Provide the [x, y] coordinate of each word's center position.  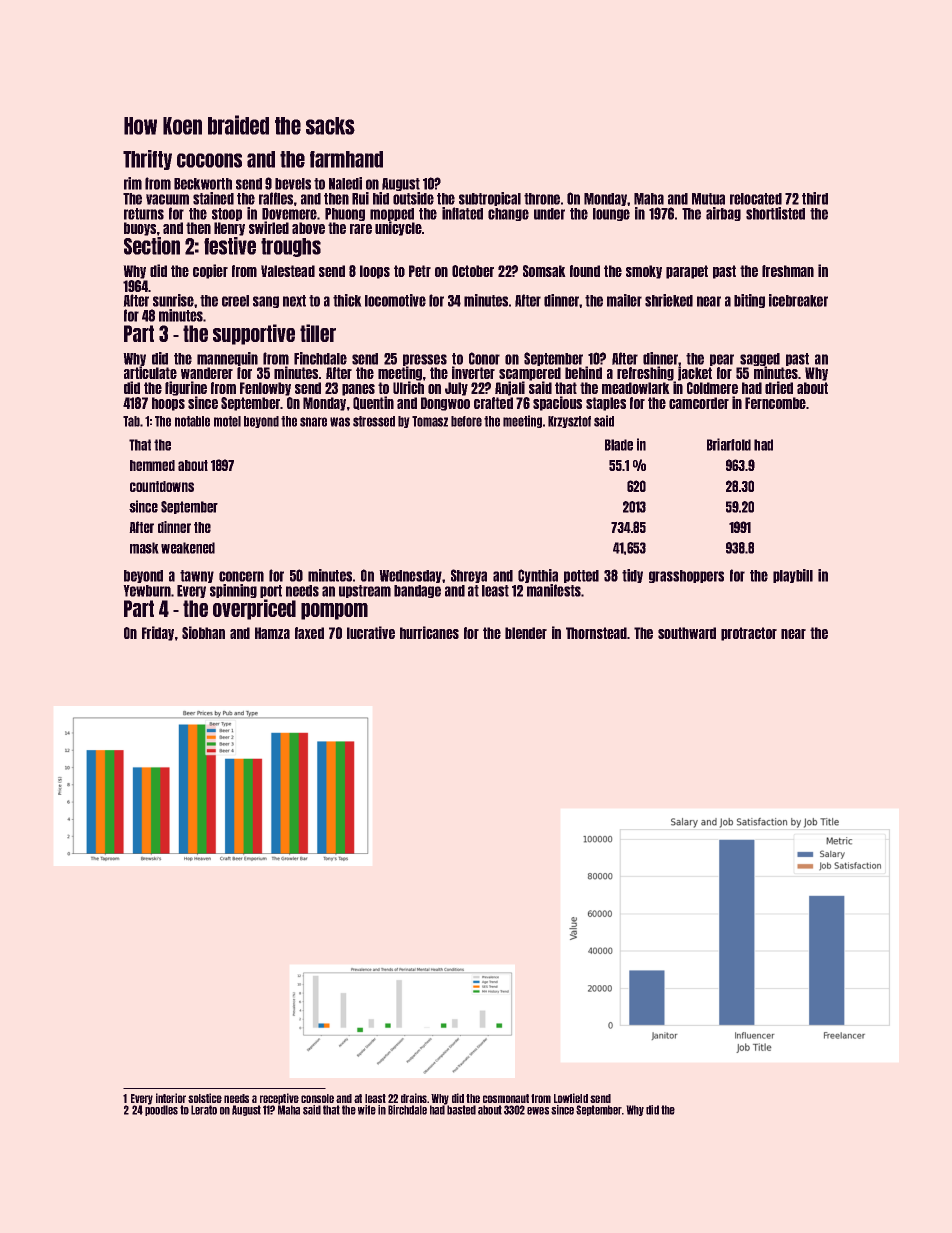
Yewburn [147, 591]
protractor [749, 634]
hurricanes [429, 632]
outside [413, 198]
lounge [611, 214]
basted [461, 1110]
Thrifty [147, 160]
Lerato [204, 1110]
